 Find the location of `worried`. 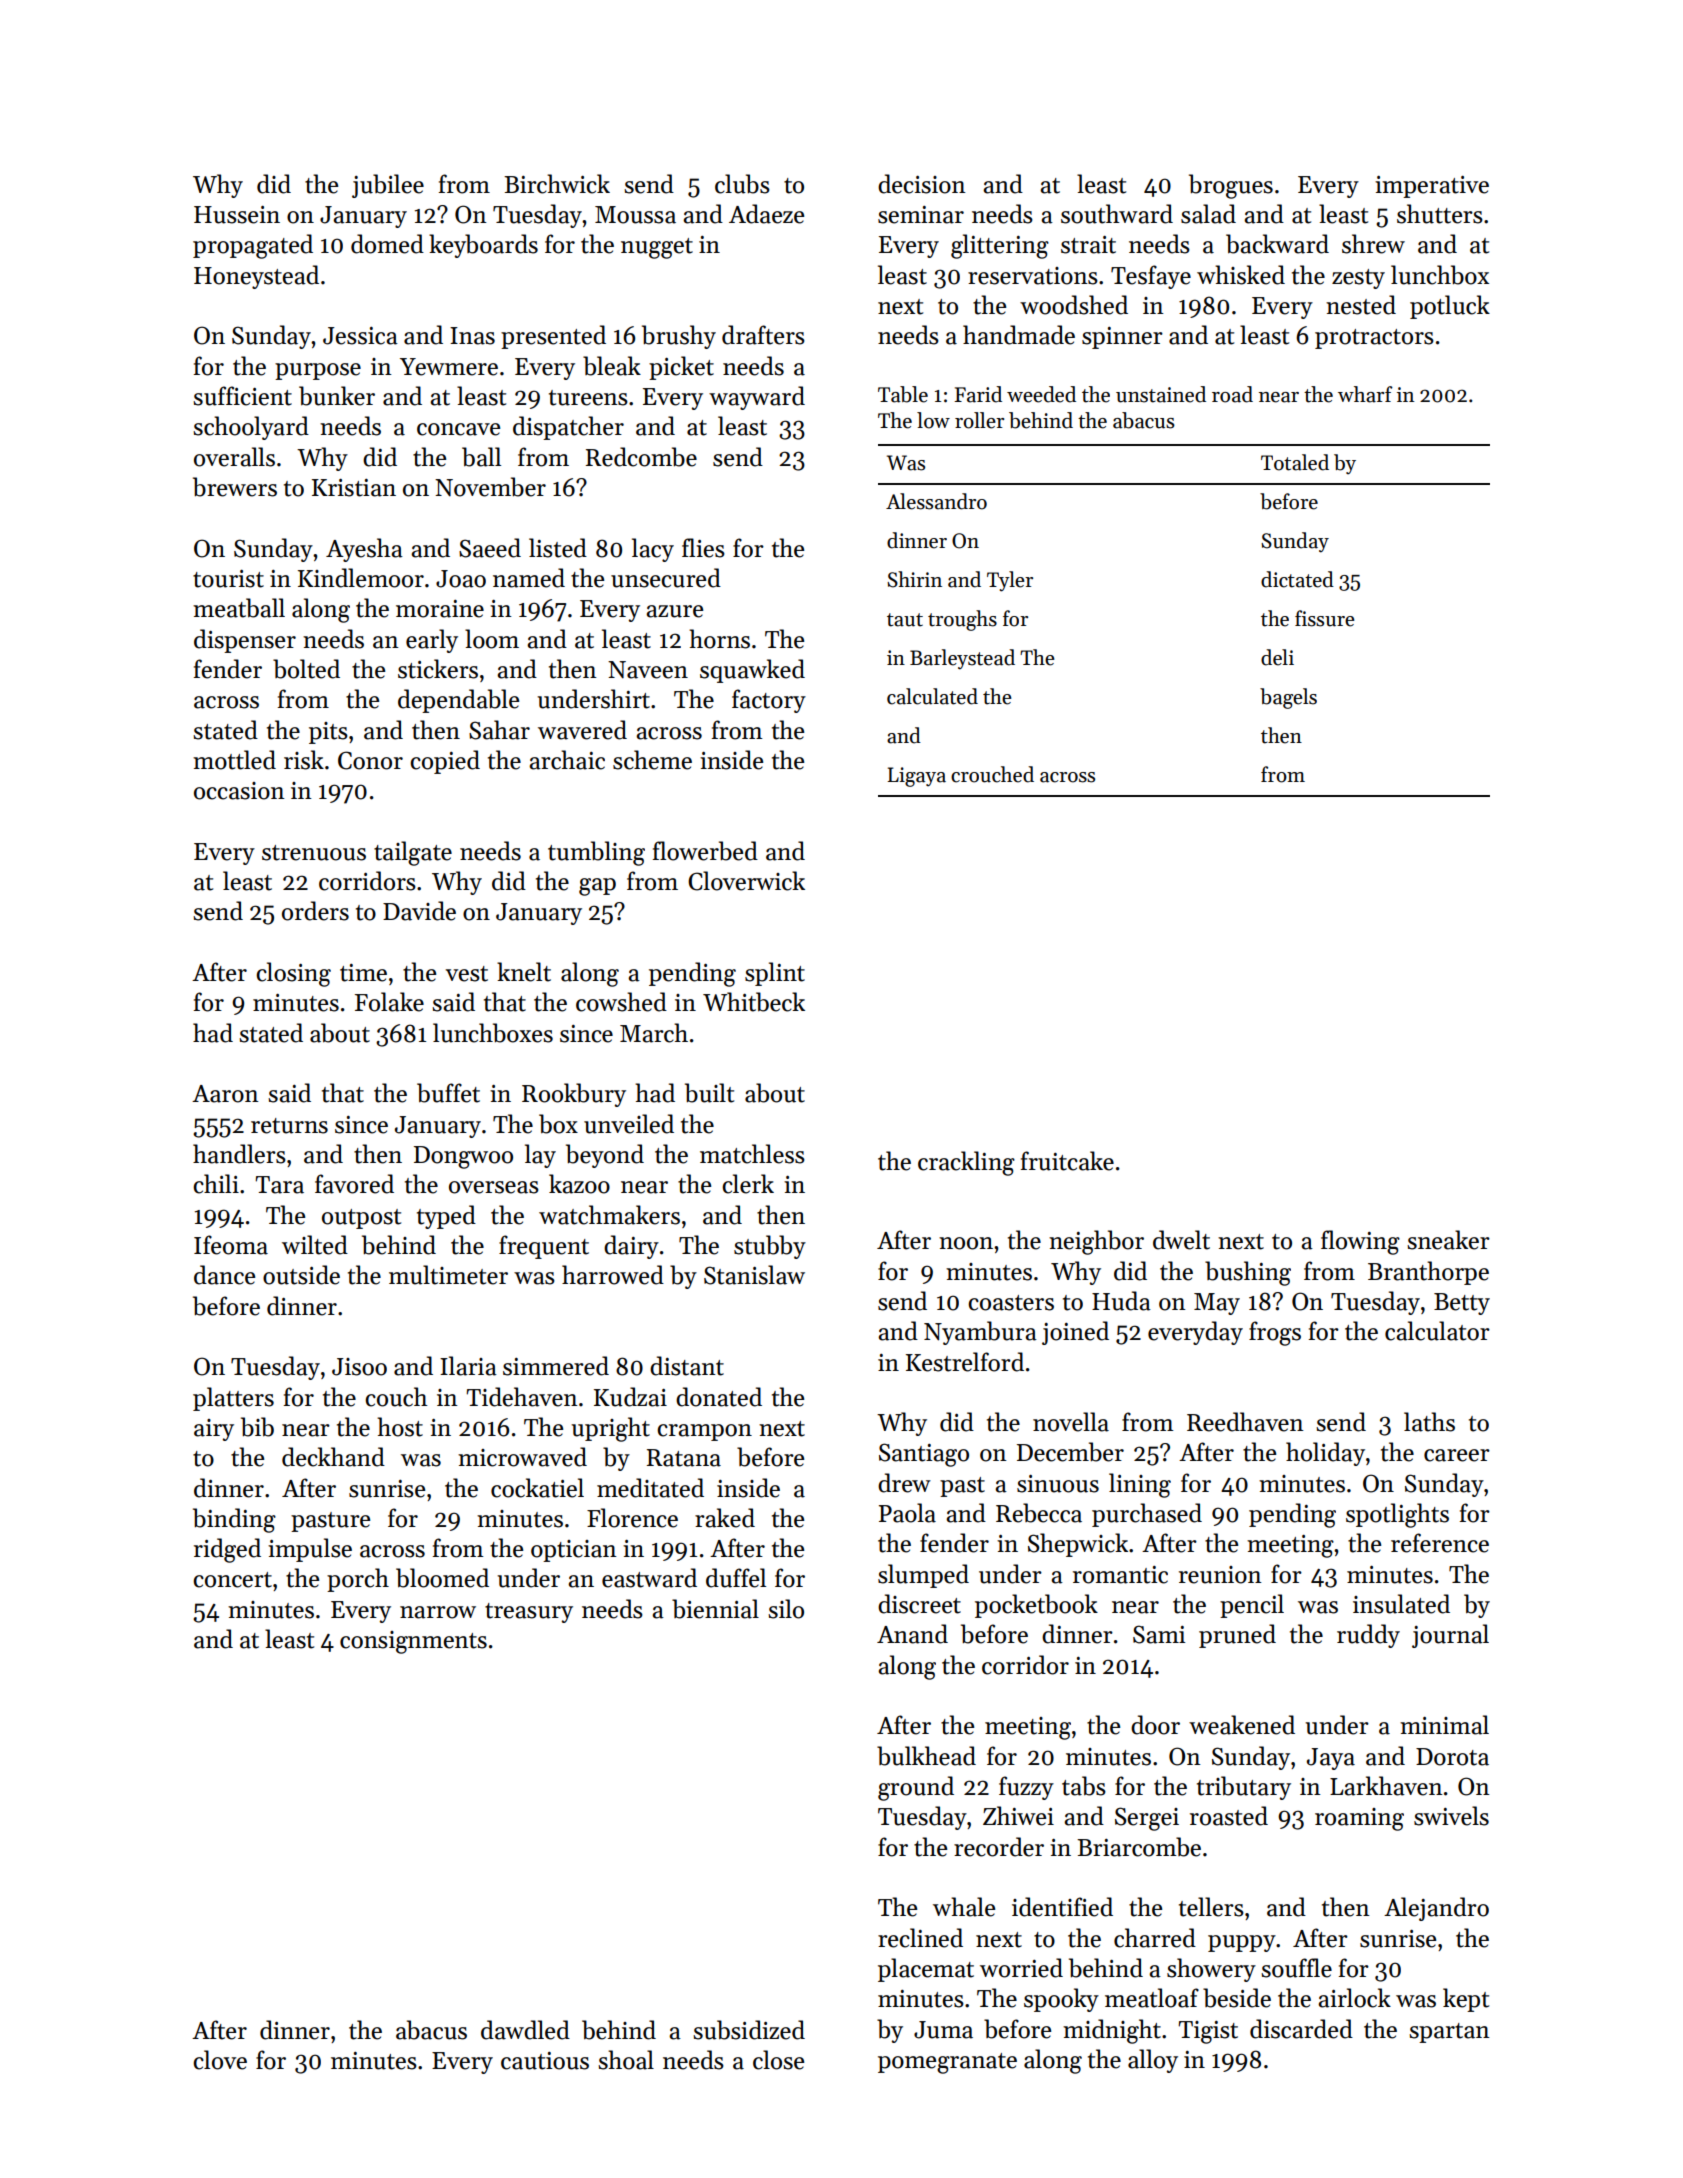

worried is located at coordinates (1021, 1968).
